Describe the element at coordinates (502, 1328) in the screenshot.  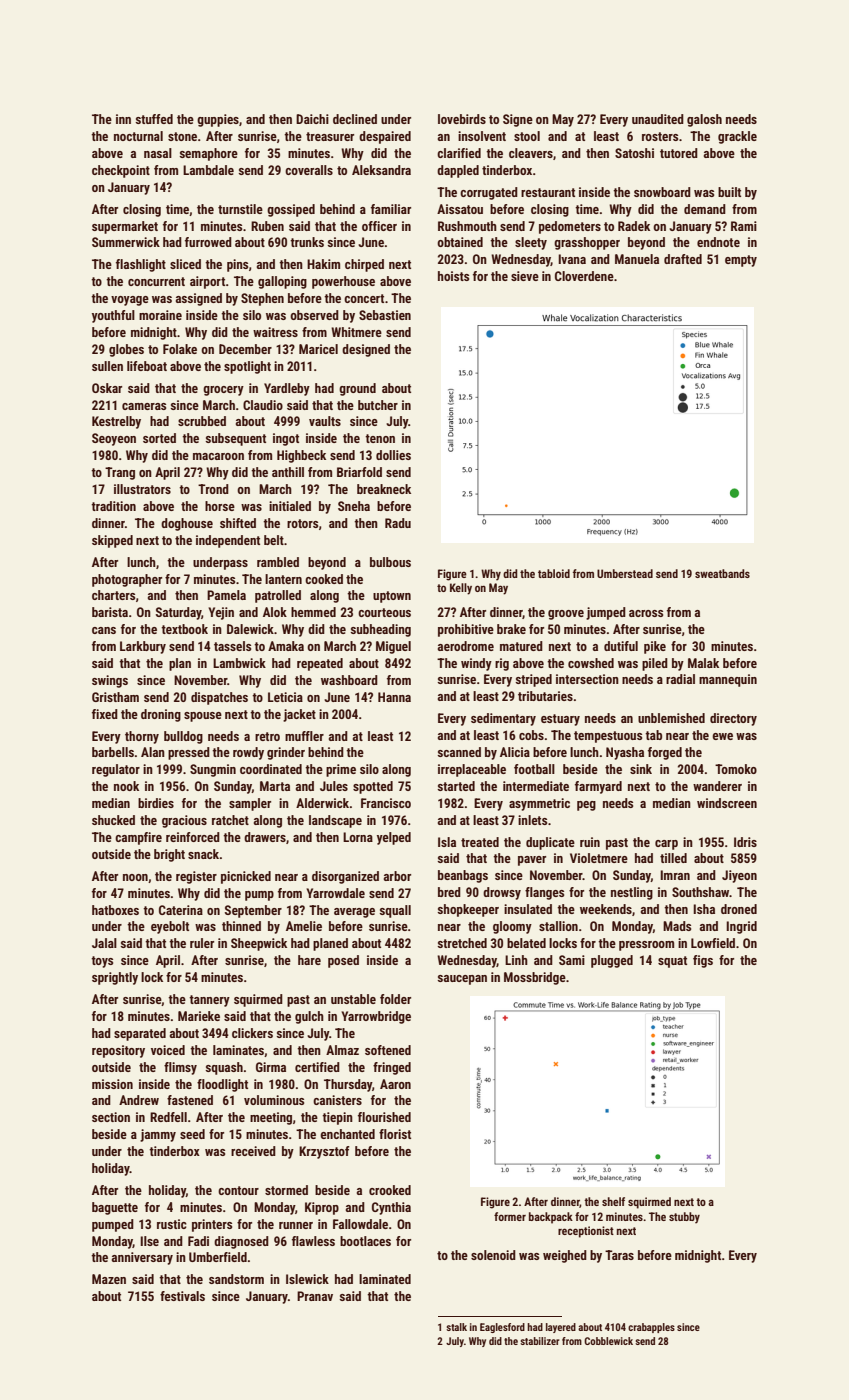
I see `Eaglesford` at that location.
